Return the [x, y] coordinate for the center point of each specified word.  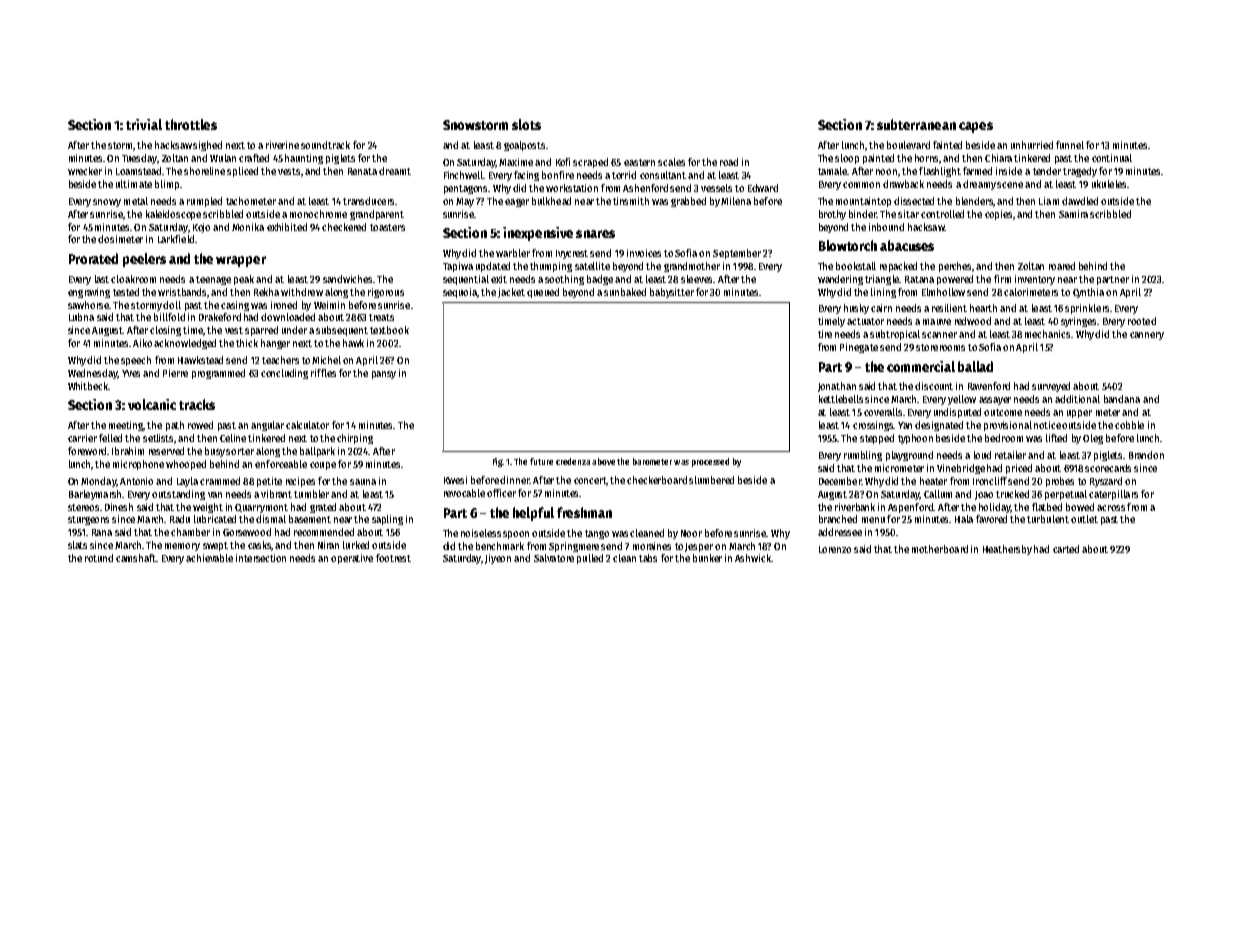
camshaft [136, 558]
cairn [881, 308]
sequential [466, 280]
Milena [736, 201]
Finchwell [463, 175]
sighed [207, 146]
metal [136, 201]
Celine [233, 438]
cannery [1147, 336]
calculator [307, 425]
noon [886, 172]
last [102, 279]
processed [710, 462]
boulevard [908, 145]
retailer [1010, 455]
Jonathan [837, 387]
